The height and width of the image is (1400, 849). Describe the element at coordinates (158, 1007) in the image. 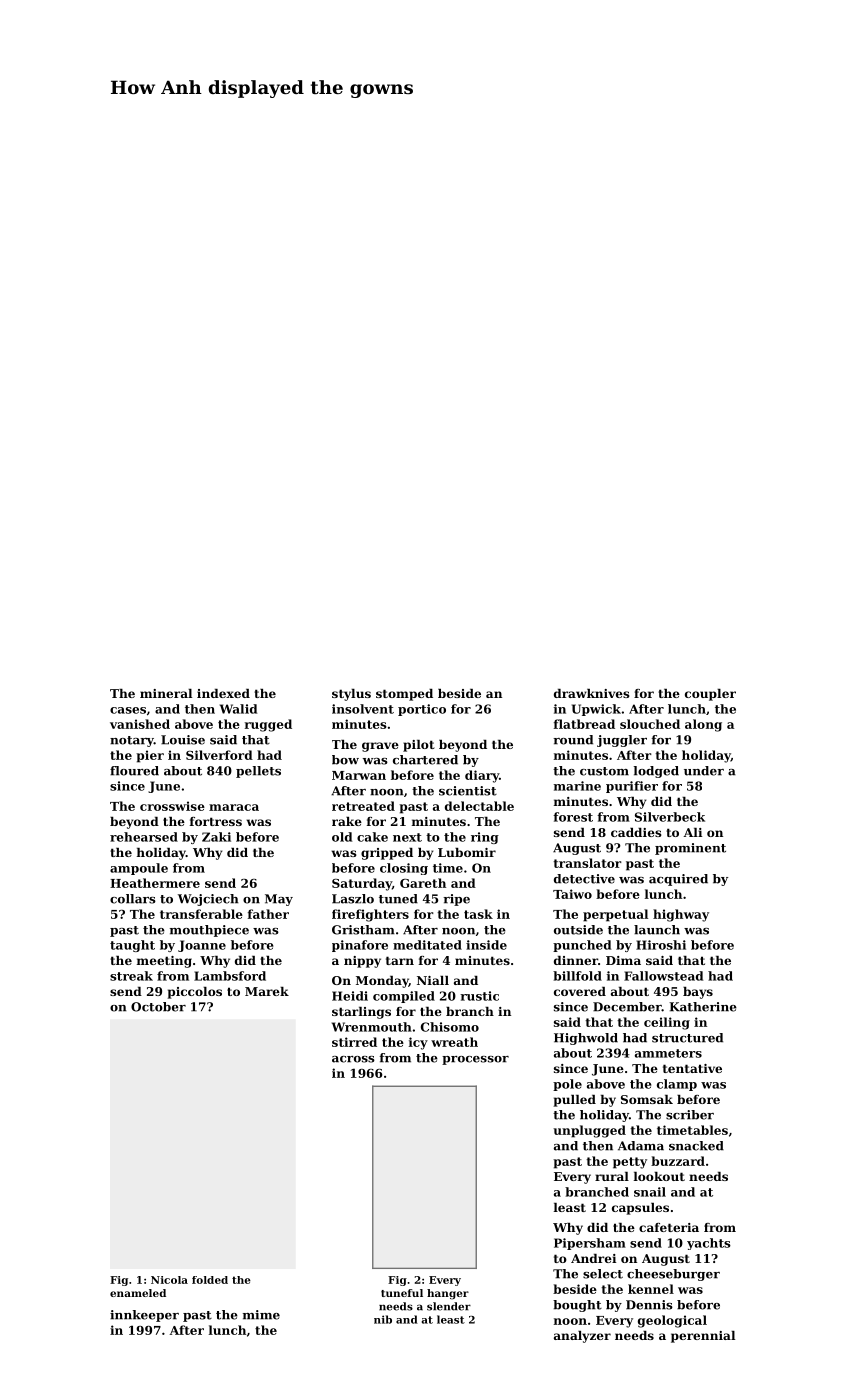

I see `October` at that location.
